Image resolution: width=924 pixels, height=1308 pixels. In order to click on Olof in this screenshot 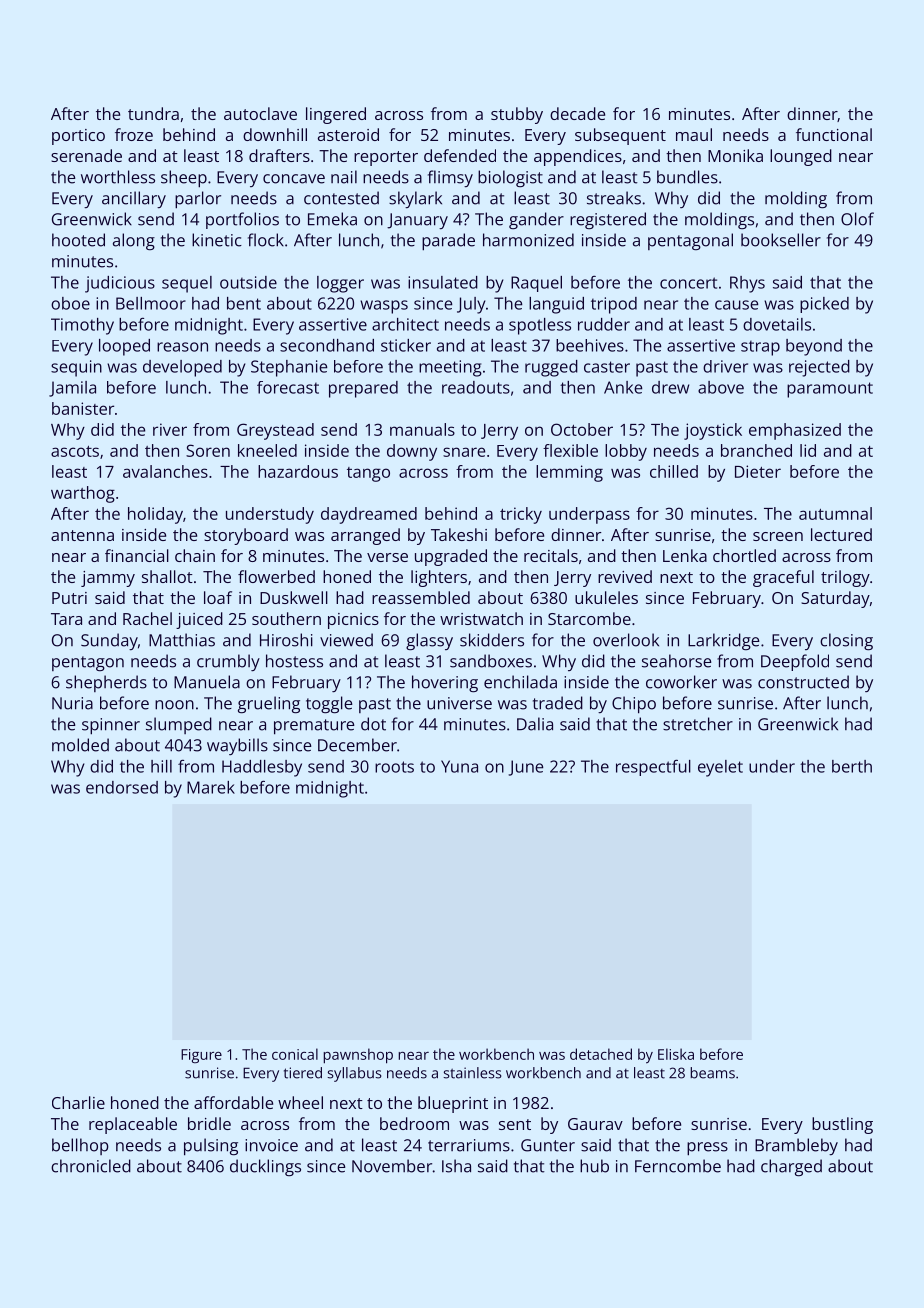, I will do `click(857, 219)`.
